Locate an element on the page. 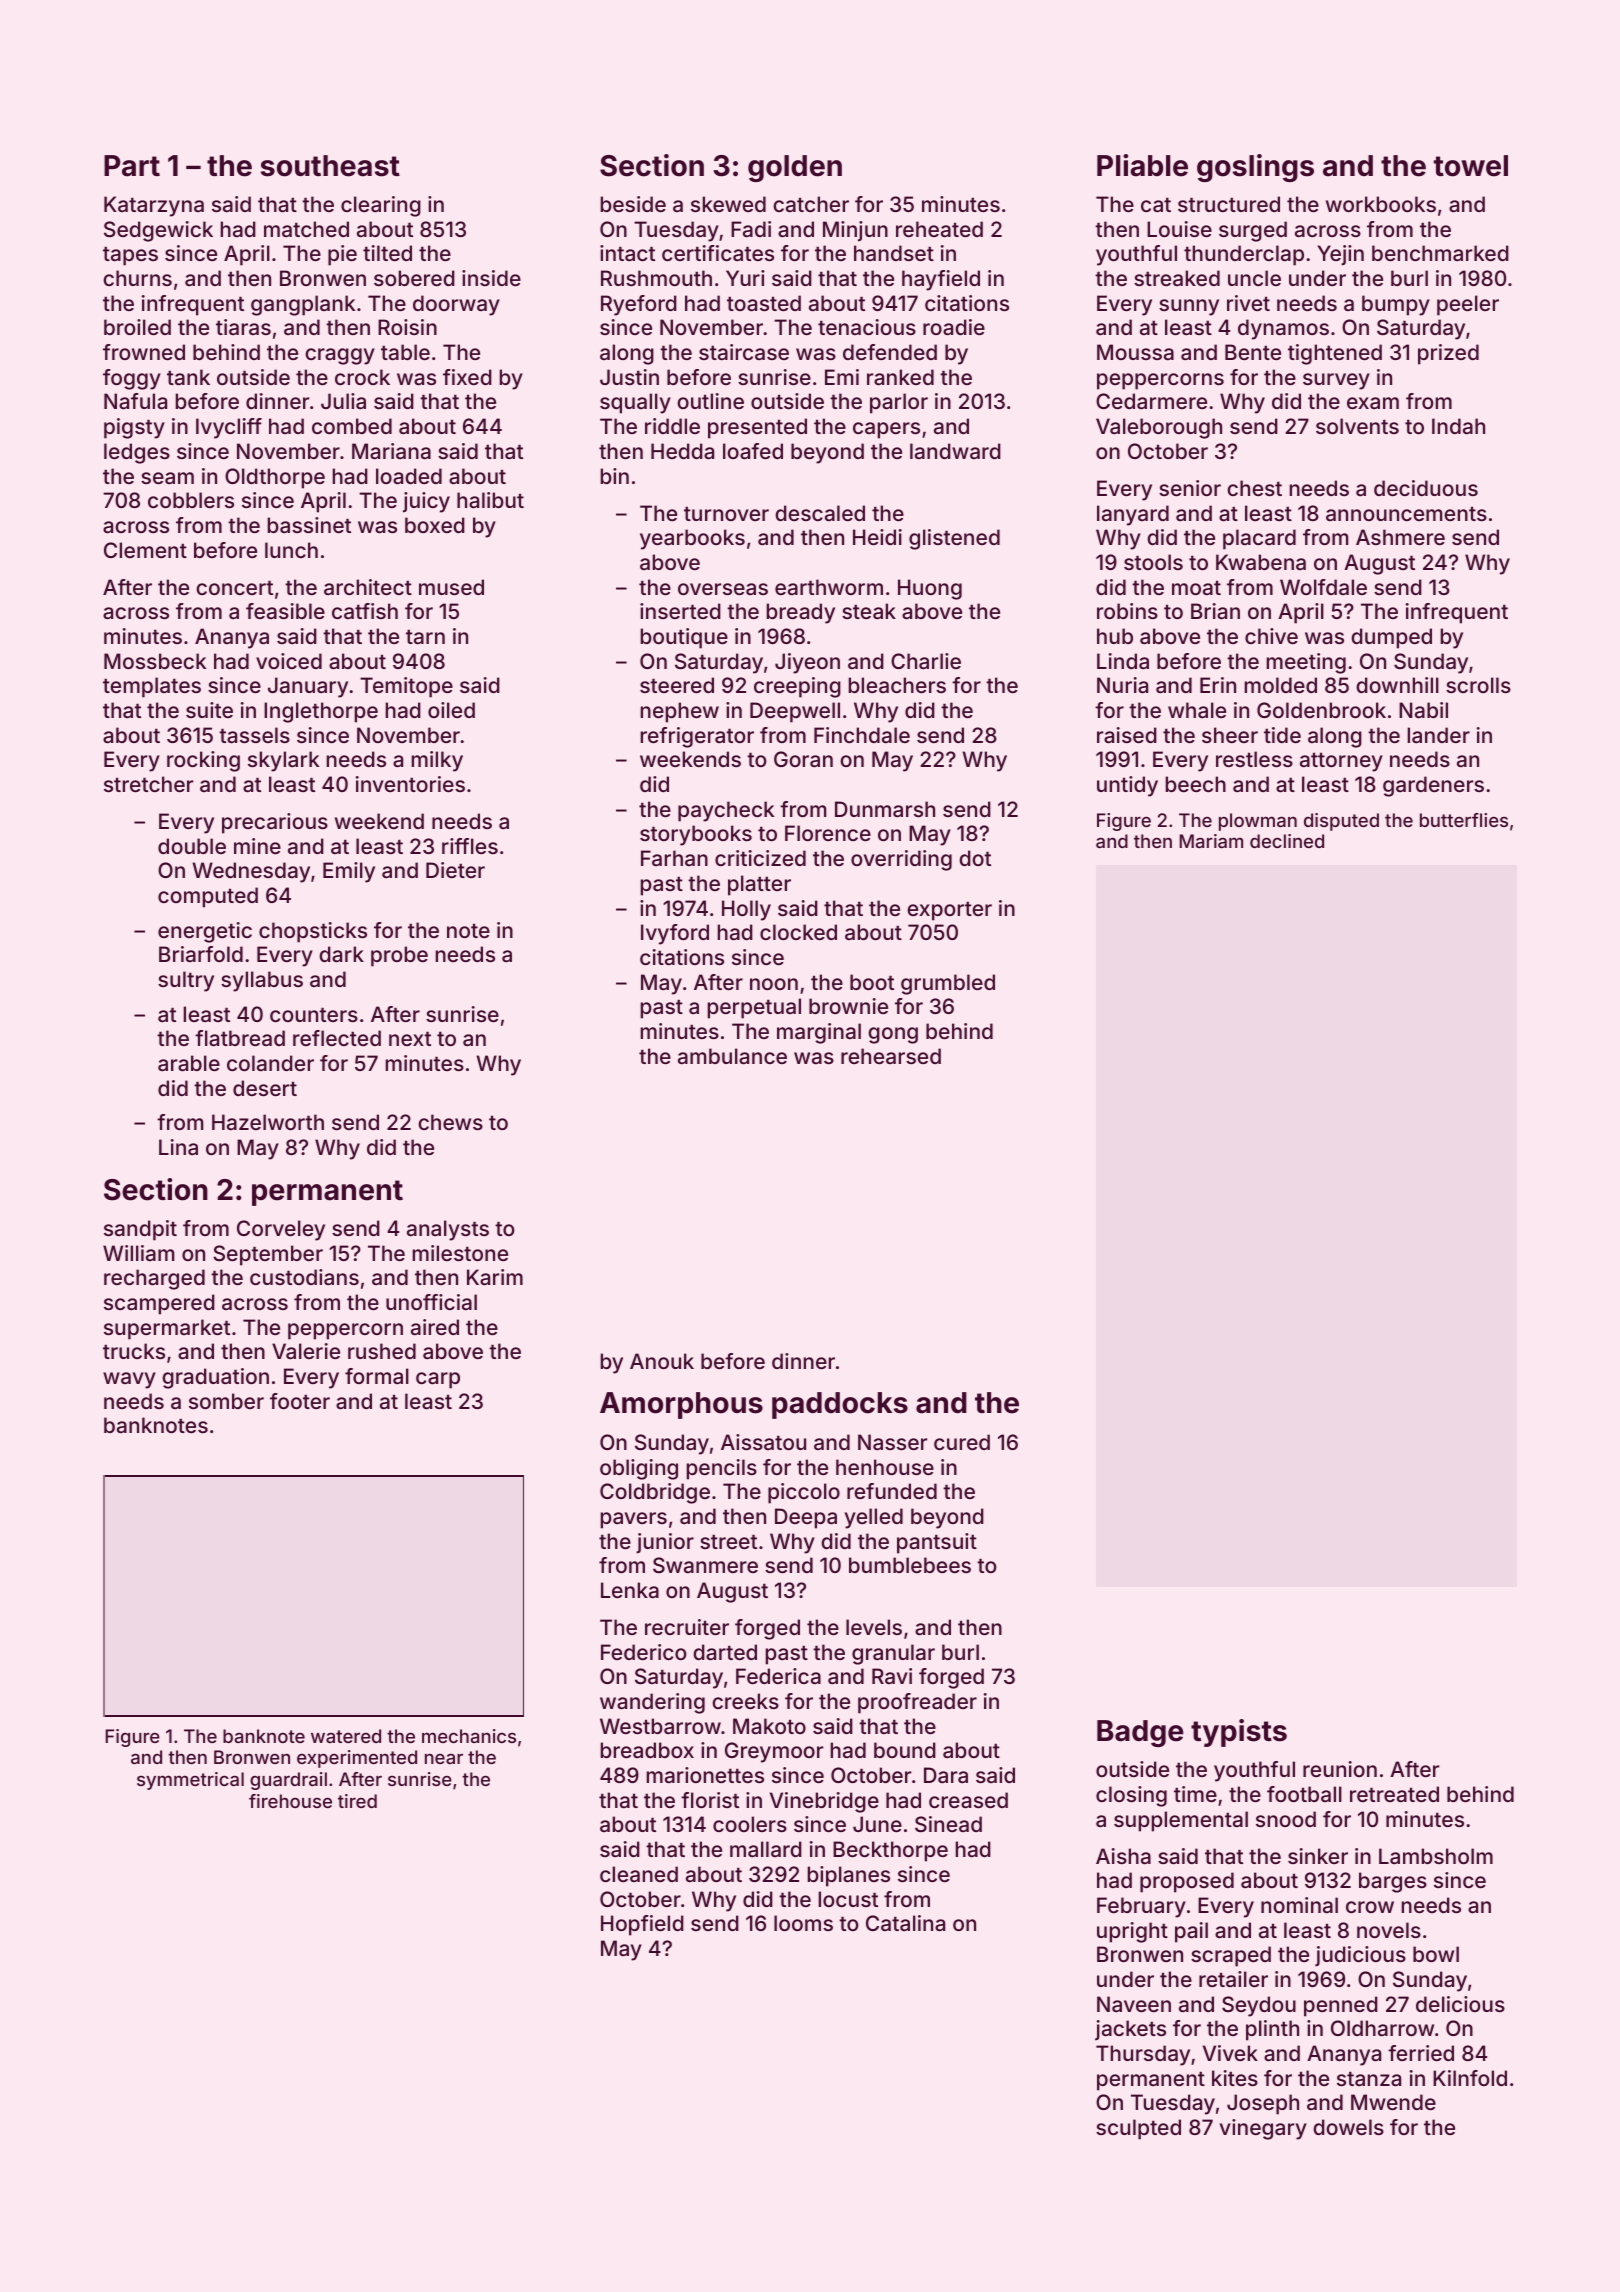  Huong is located at coordinates (930, 589).
